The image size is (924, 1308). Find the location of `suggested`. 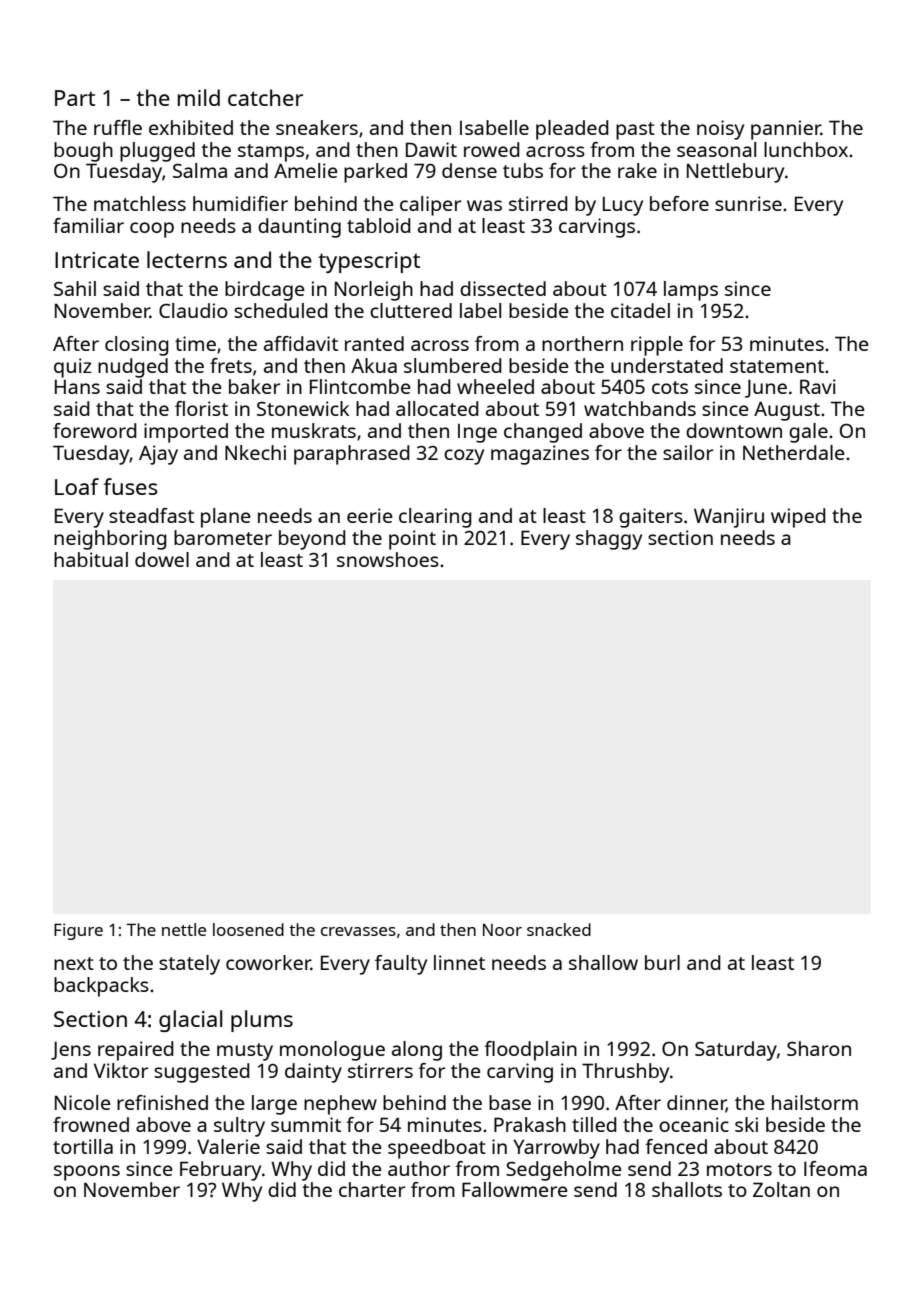

suggested is located at coordinates (202, 1073).
